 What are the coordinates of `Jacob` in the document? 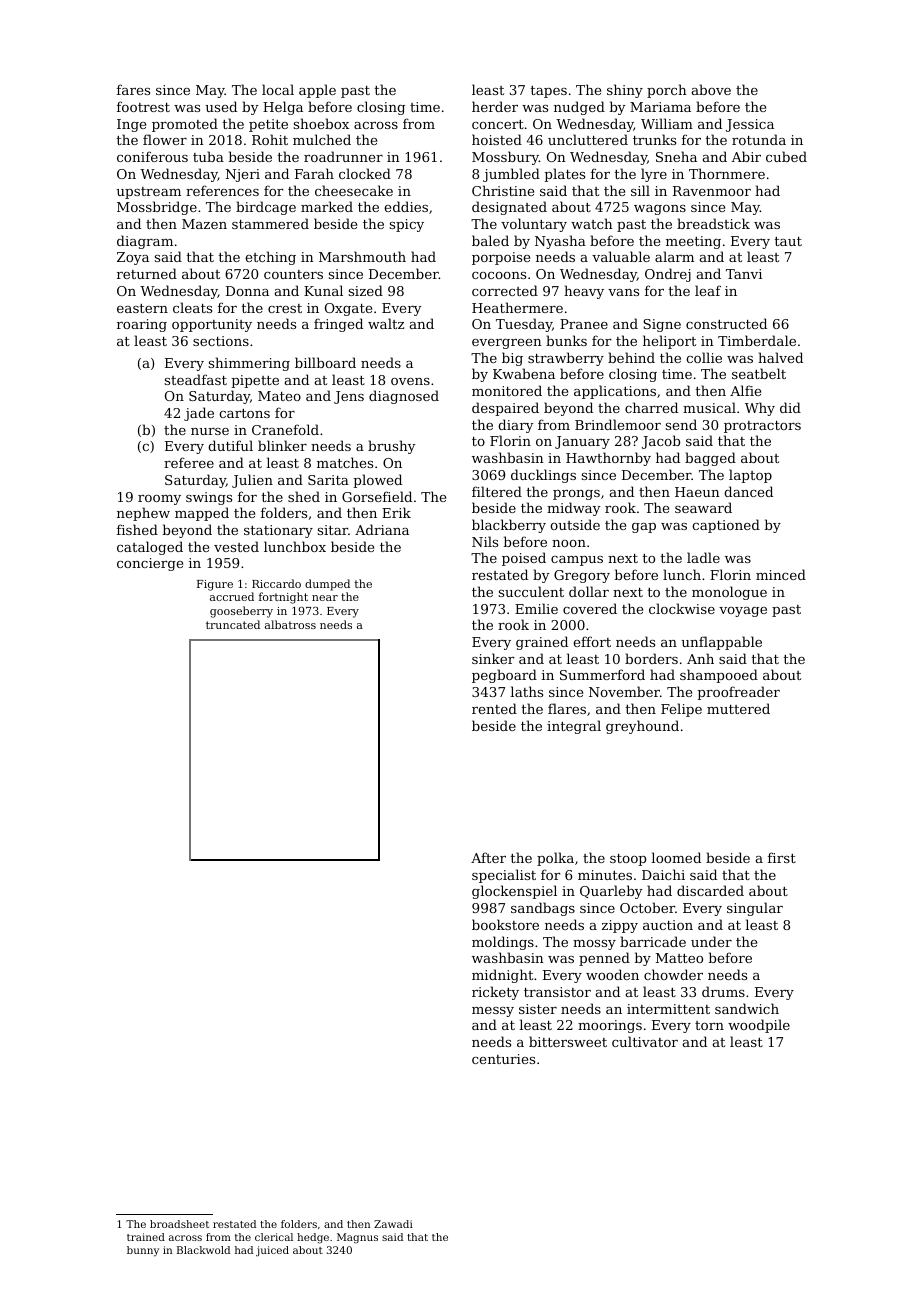 It's located at (661, 442).
